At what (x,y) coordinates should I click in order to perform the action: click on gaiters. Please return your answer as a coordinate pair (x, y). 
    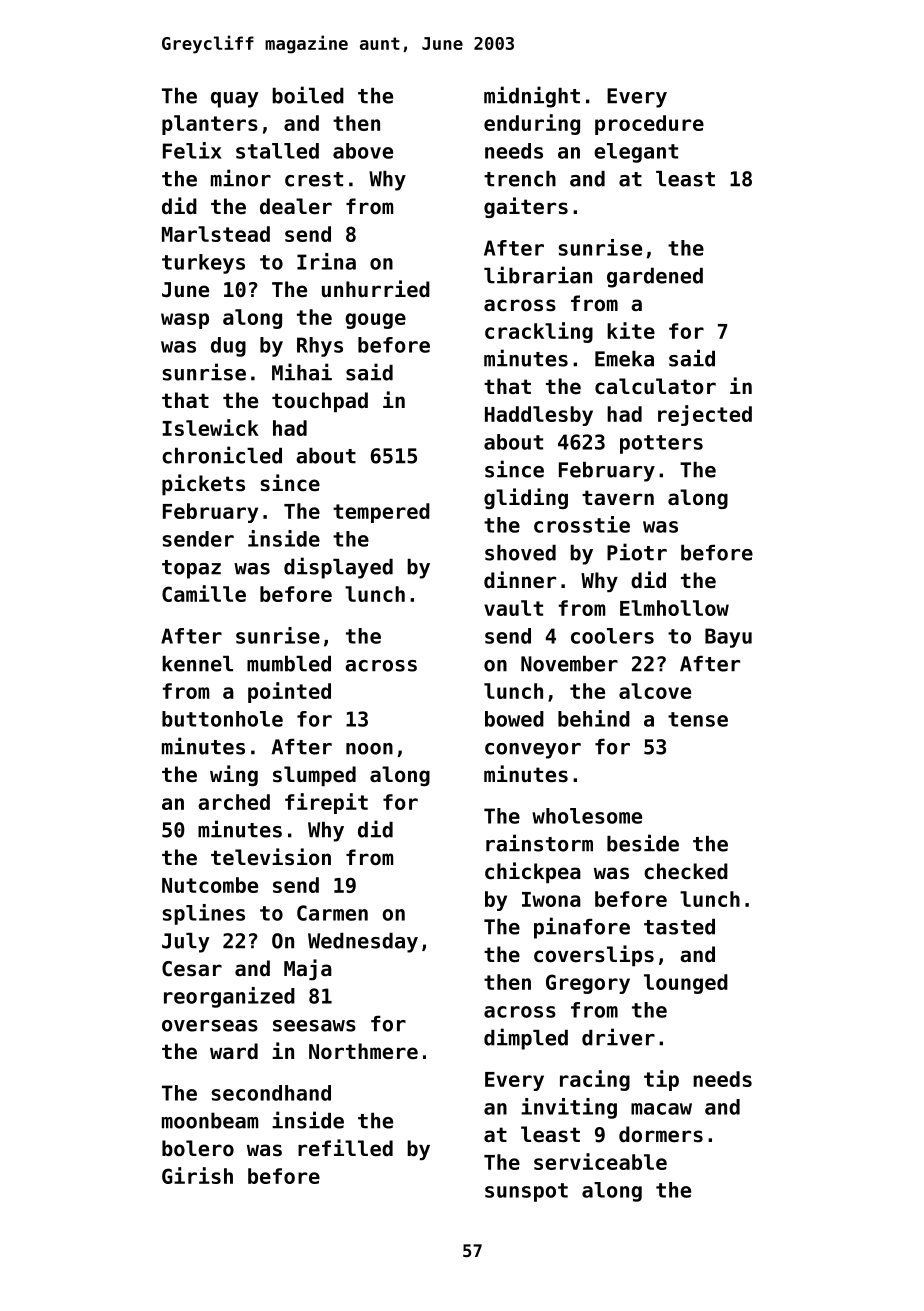
    Looking at the image, I should click on (526, 207).
